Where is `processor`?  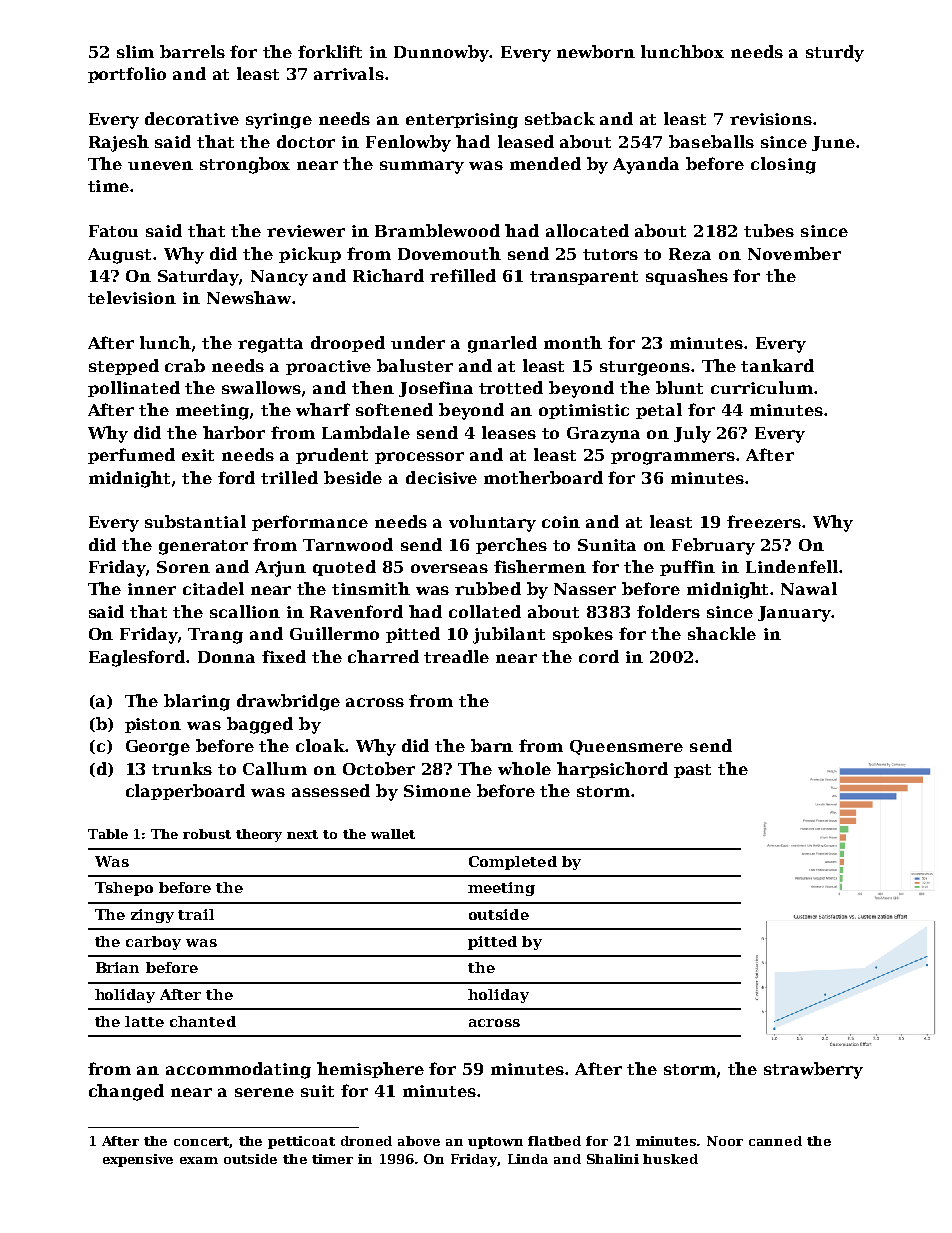
processor is located at coordinates (419, 458).
